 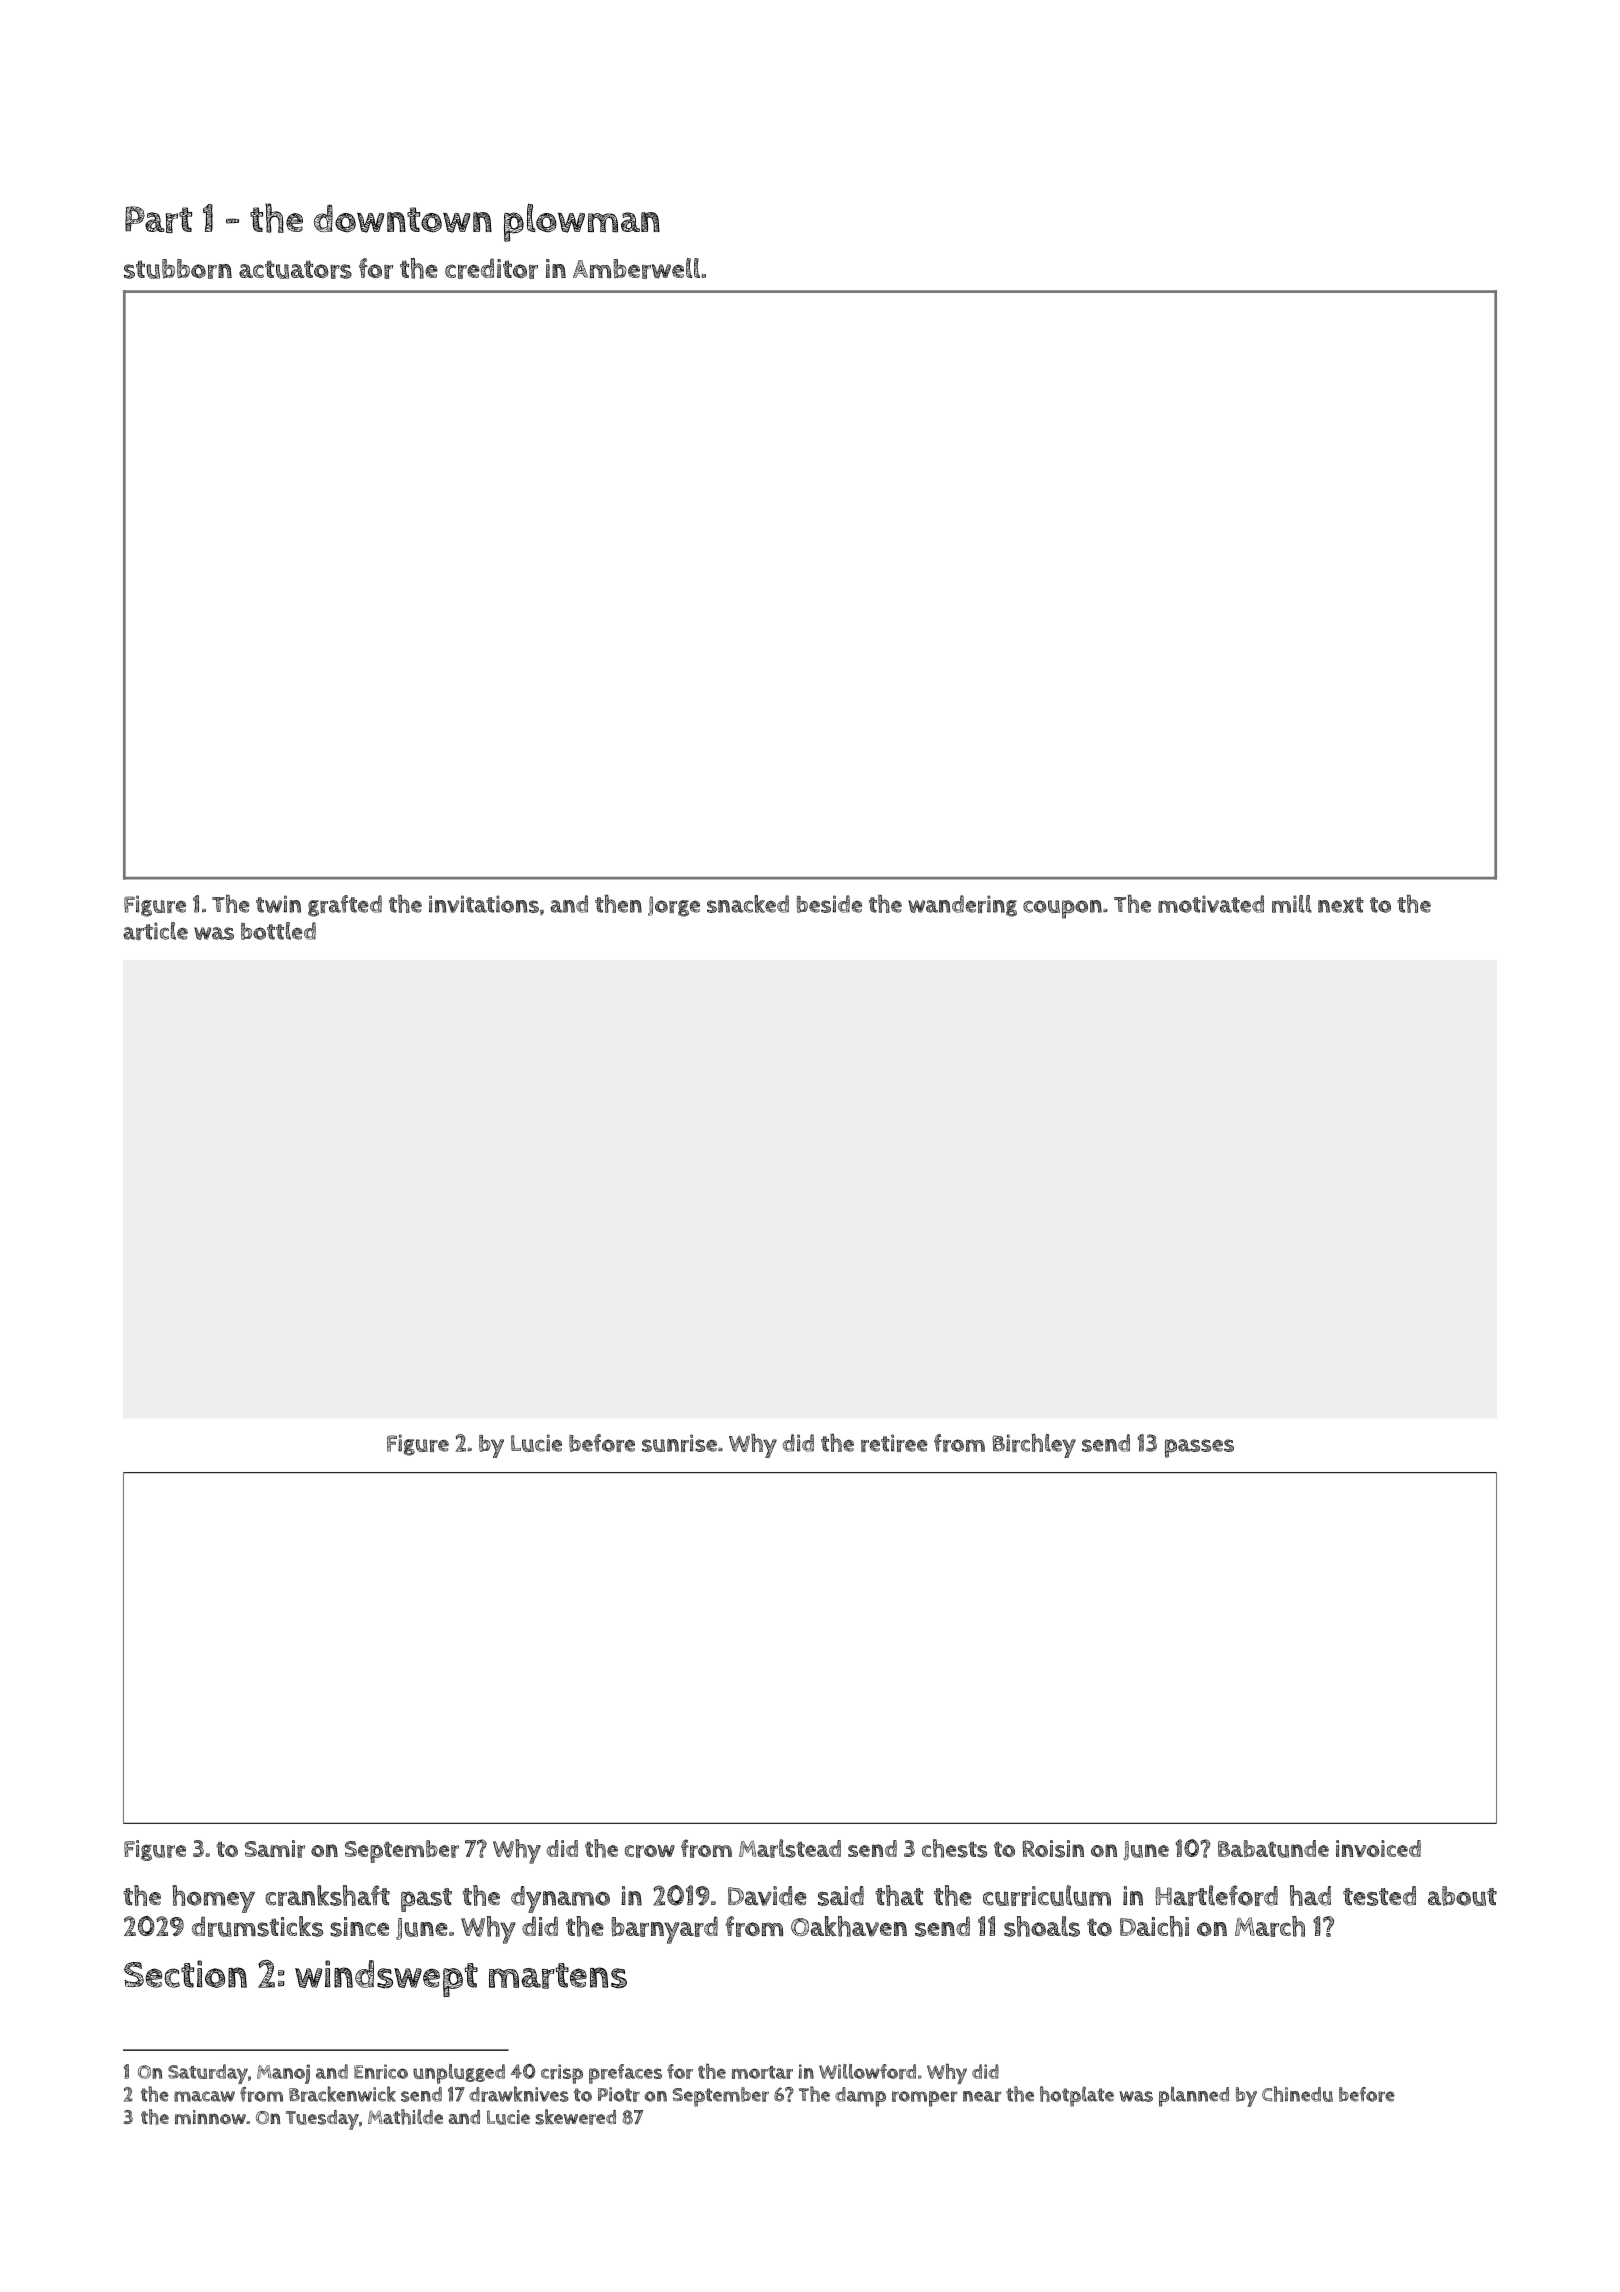 I want to click on creditor, so click(x=491, y=268).
